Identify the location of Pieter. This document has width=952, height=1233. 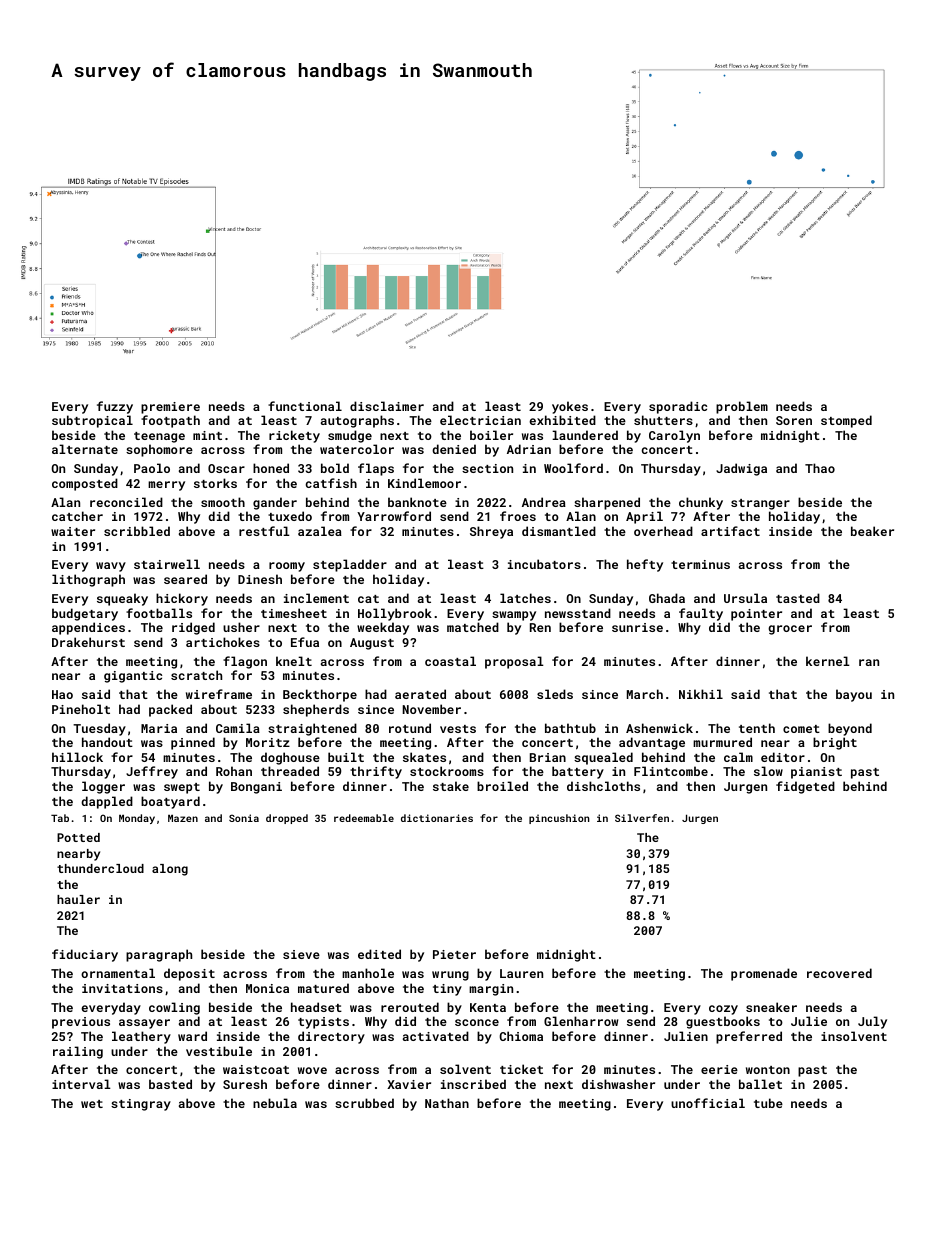
(454, 954).
